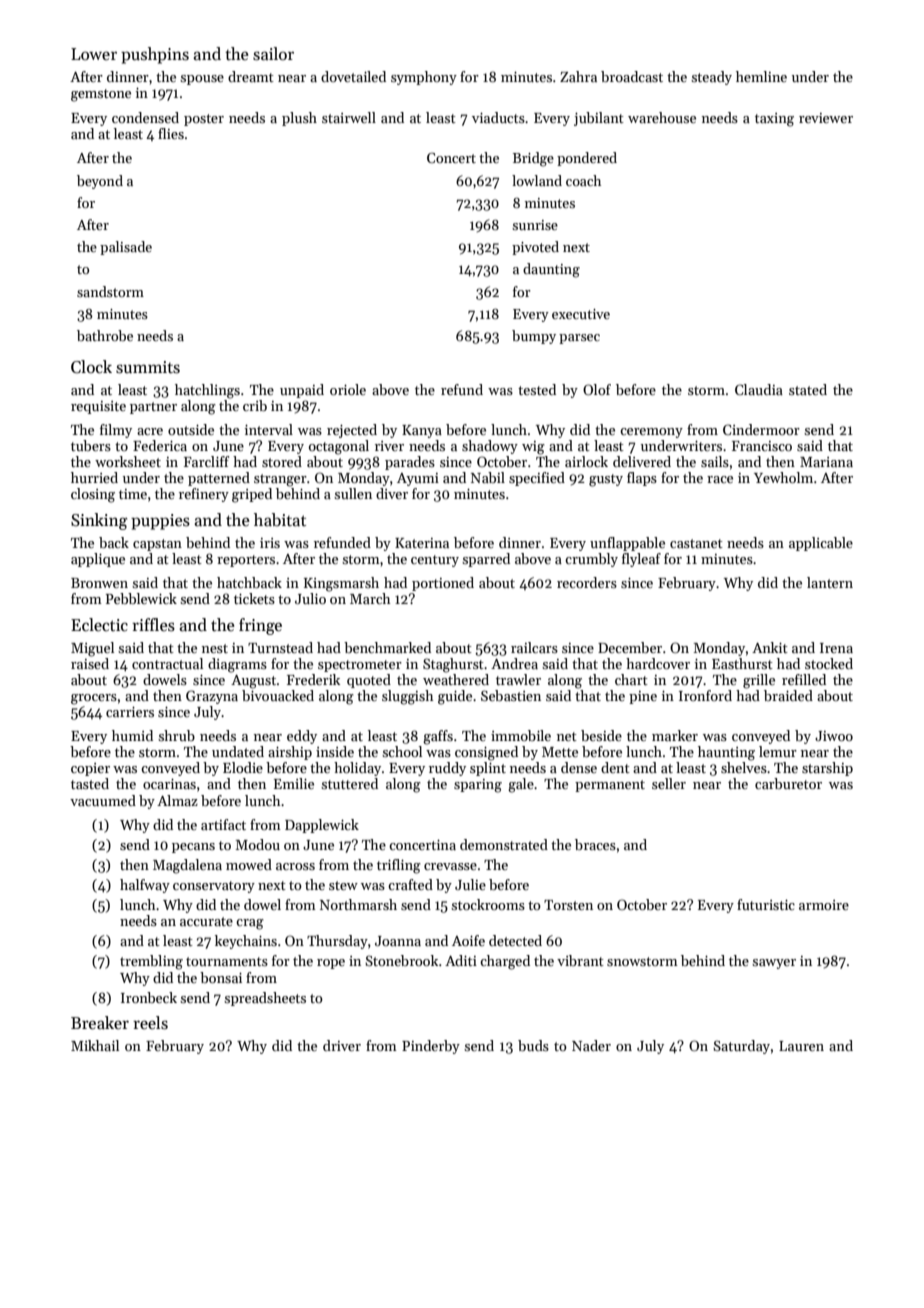  I want to click on hemline, so click(761, 76).
